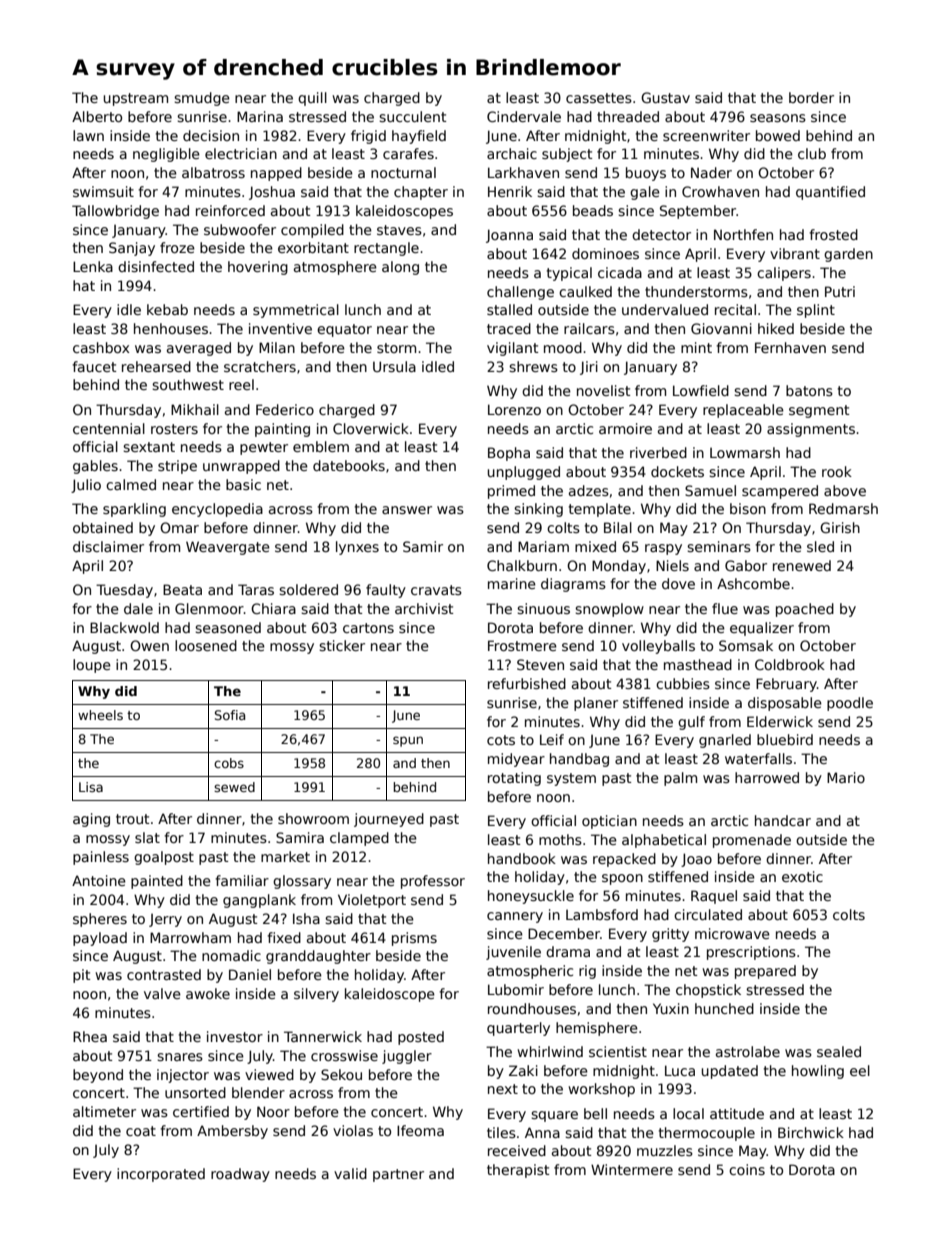 Image resolution: width=952 pixels, height=1233 pixels. I want to click on Putri, so click(840, 291).
